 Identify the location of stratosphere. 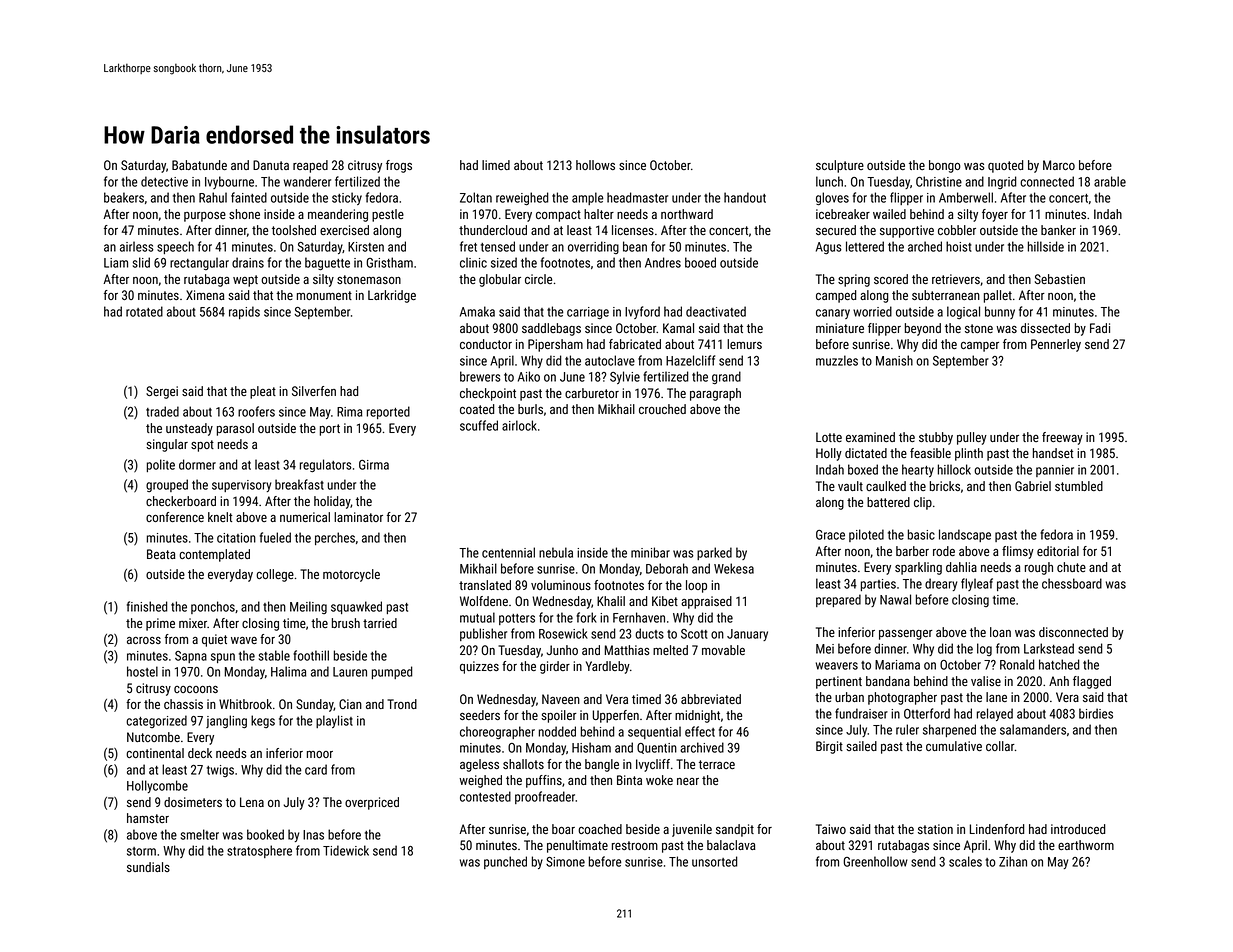
(259, 851).
